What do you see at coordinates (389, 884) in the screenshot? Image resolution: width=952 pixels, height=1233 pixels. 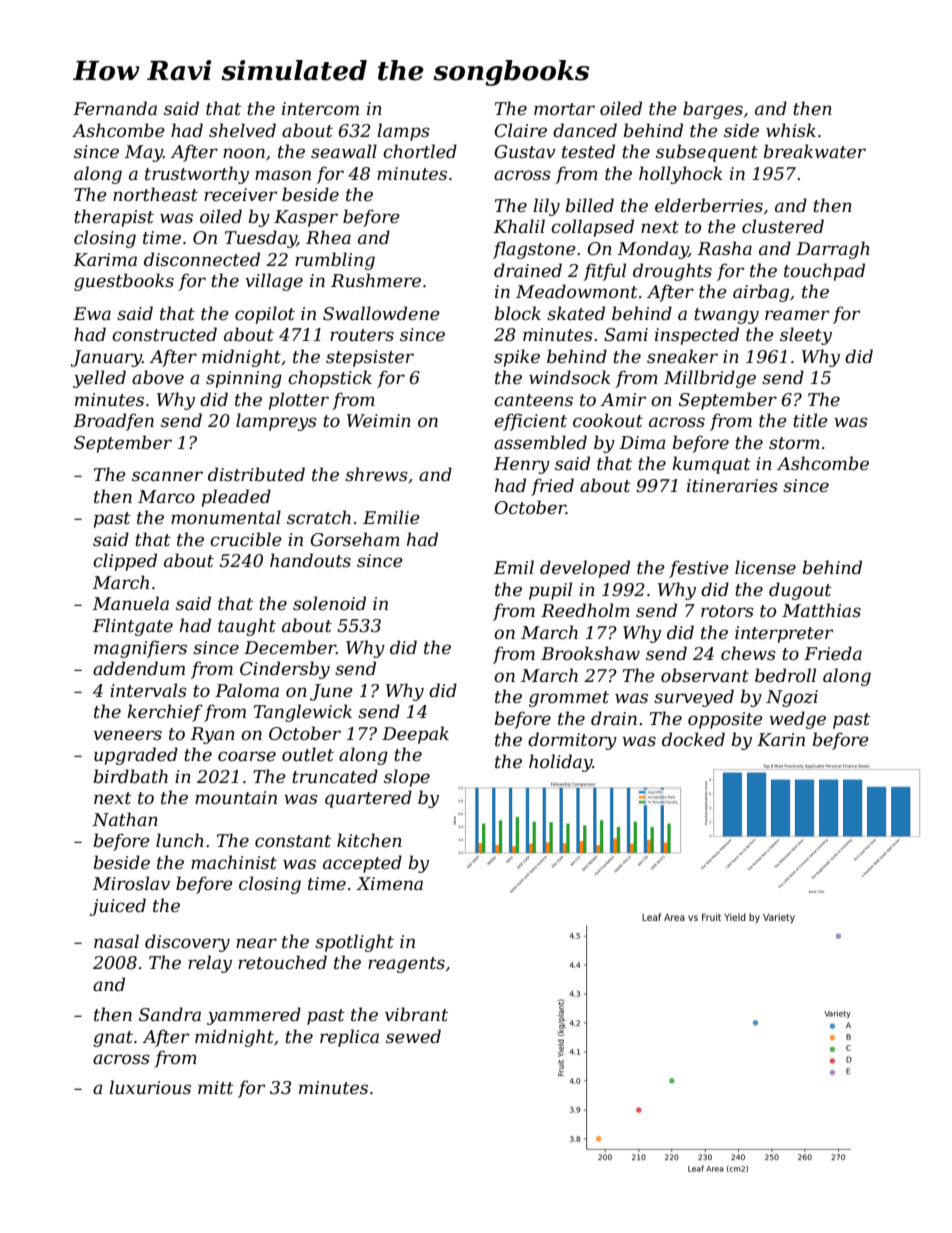 I see `Ximena` at bounding box center [389, 884].
